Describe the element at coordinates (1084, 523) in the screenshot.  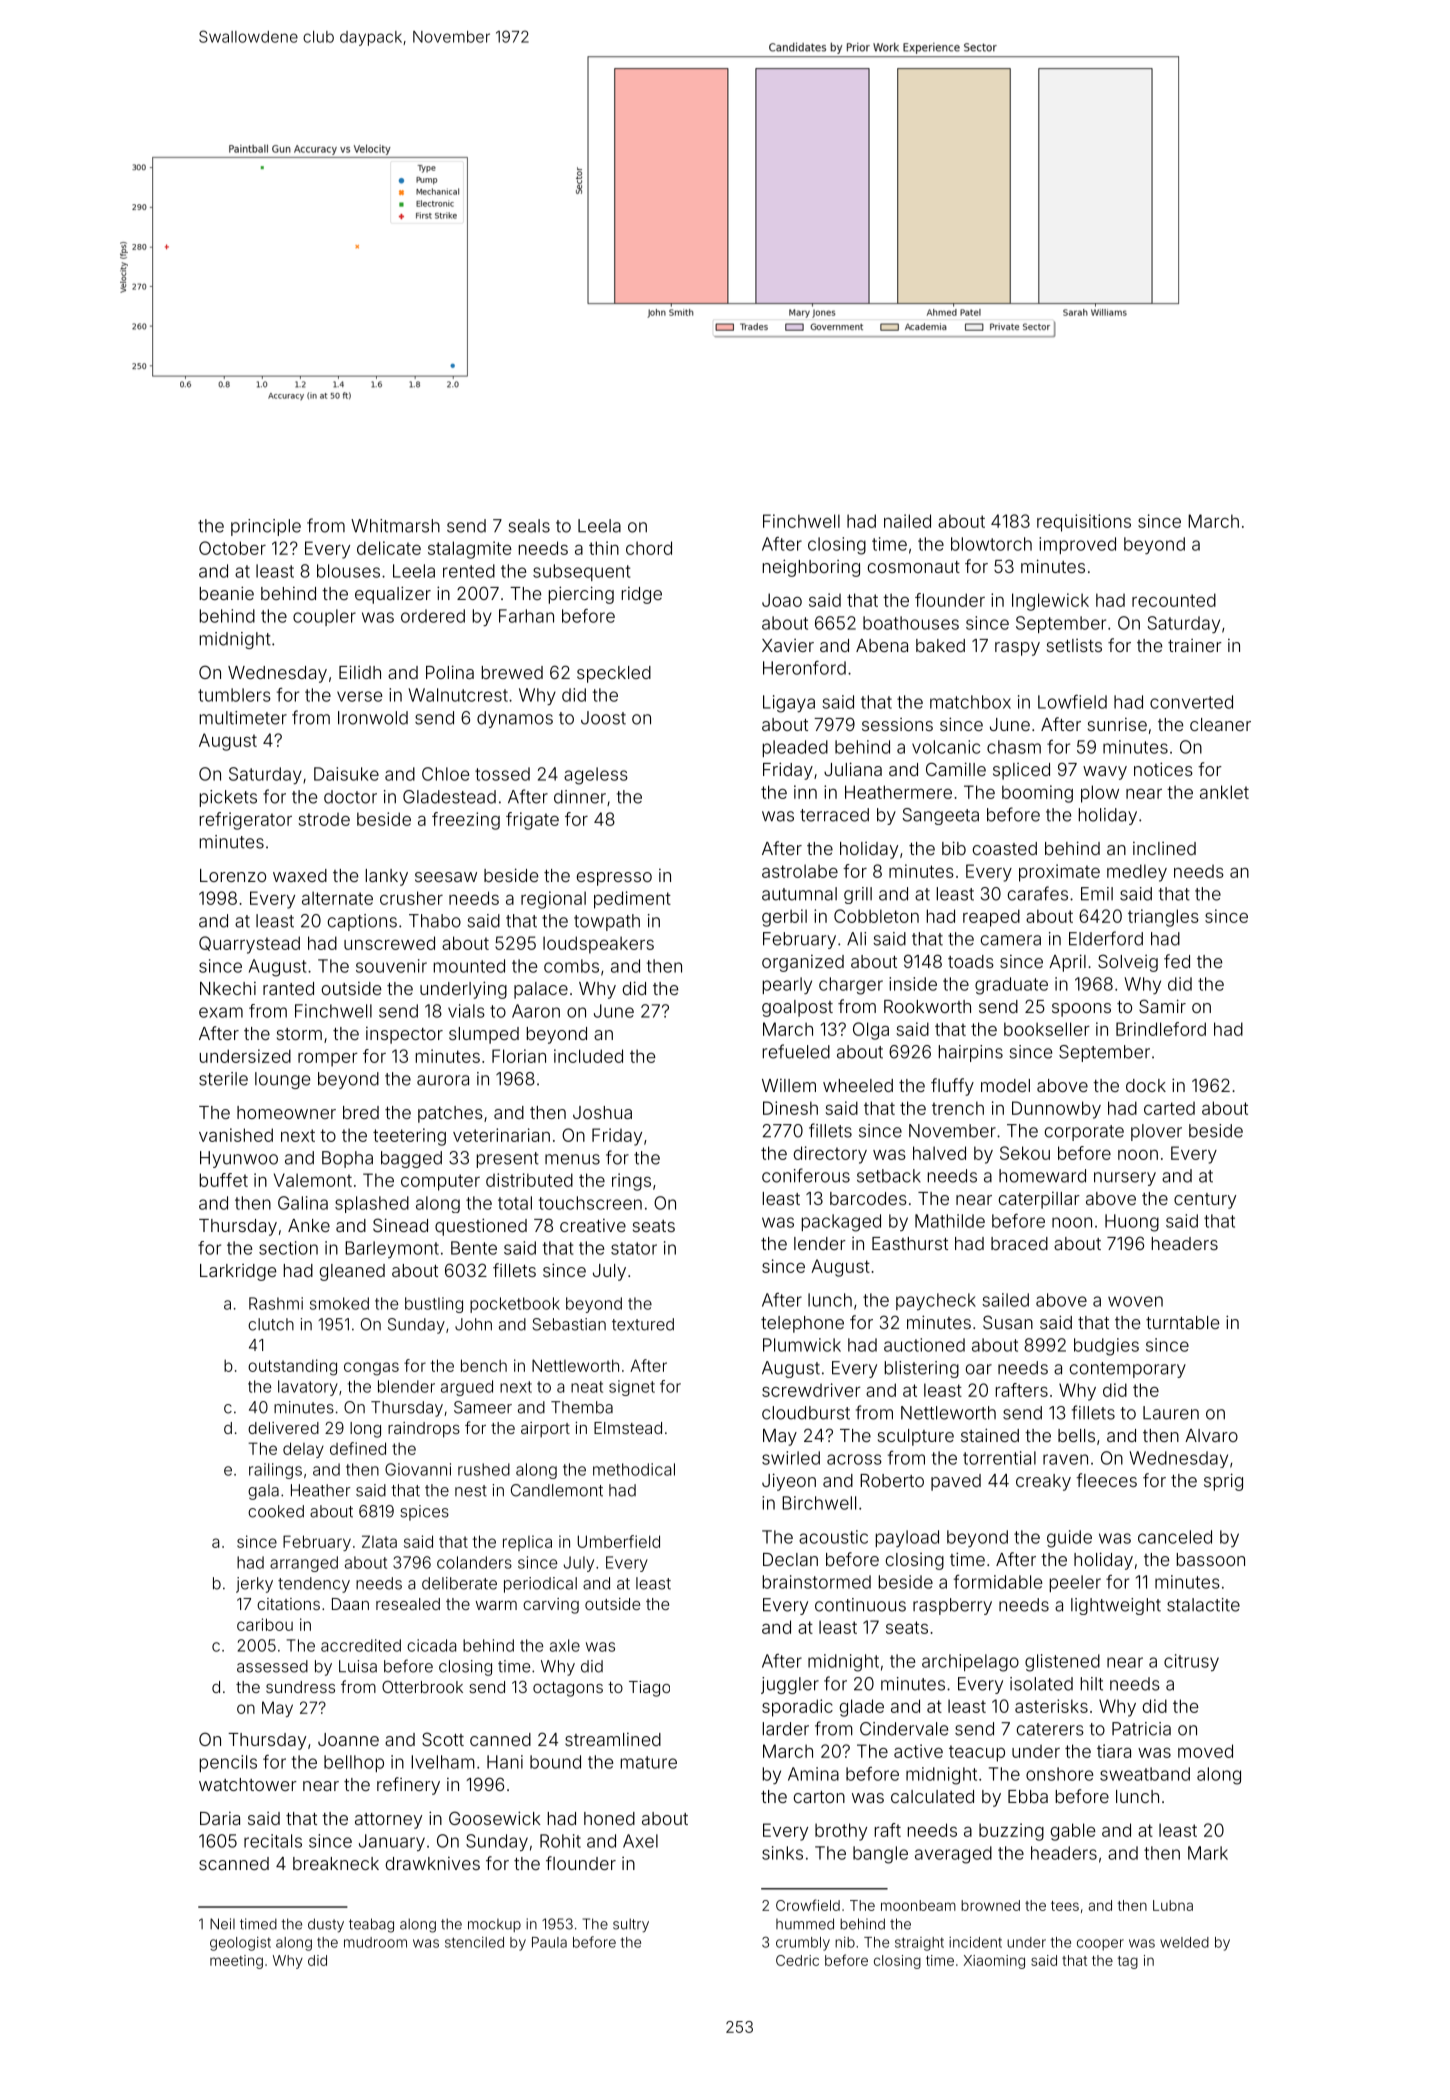
I see `requisitions` at that location.
